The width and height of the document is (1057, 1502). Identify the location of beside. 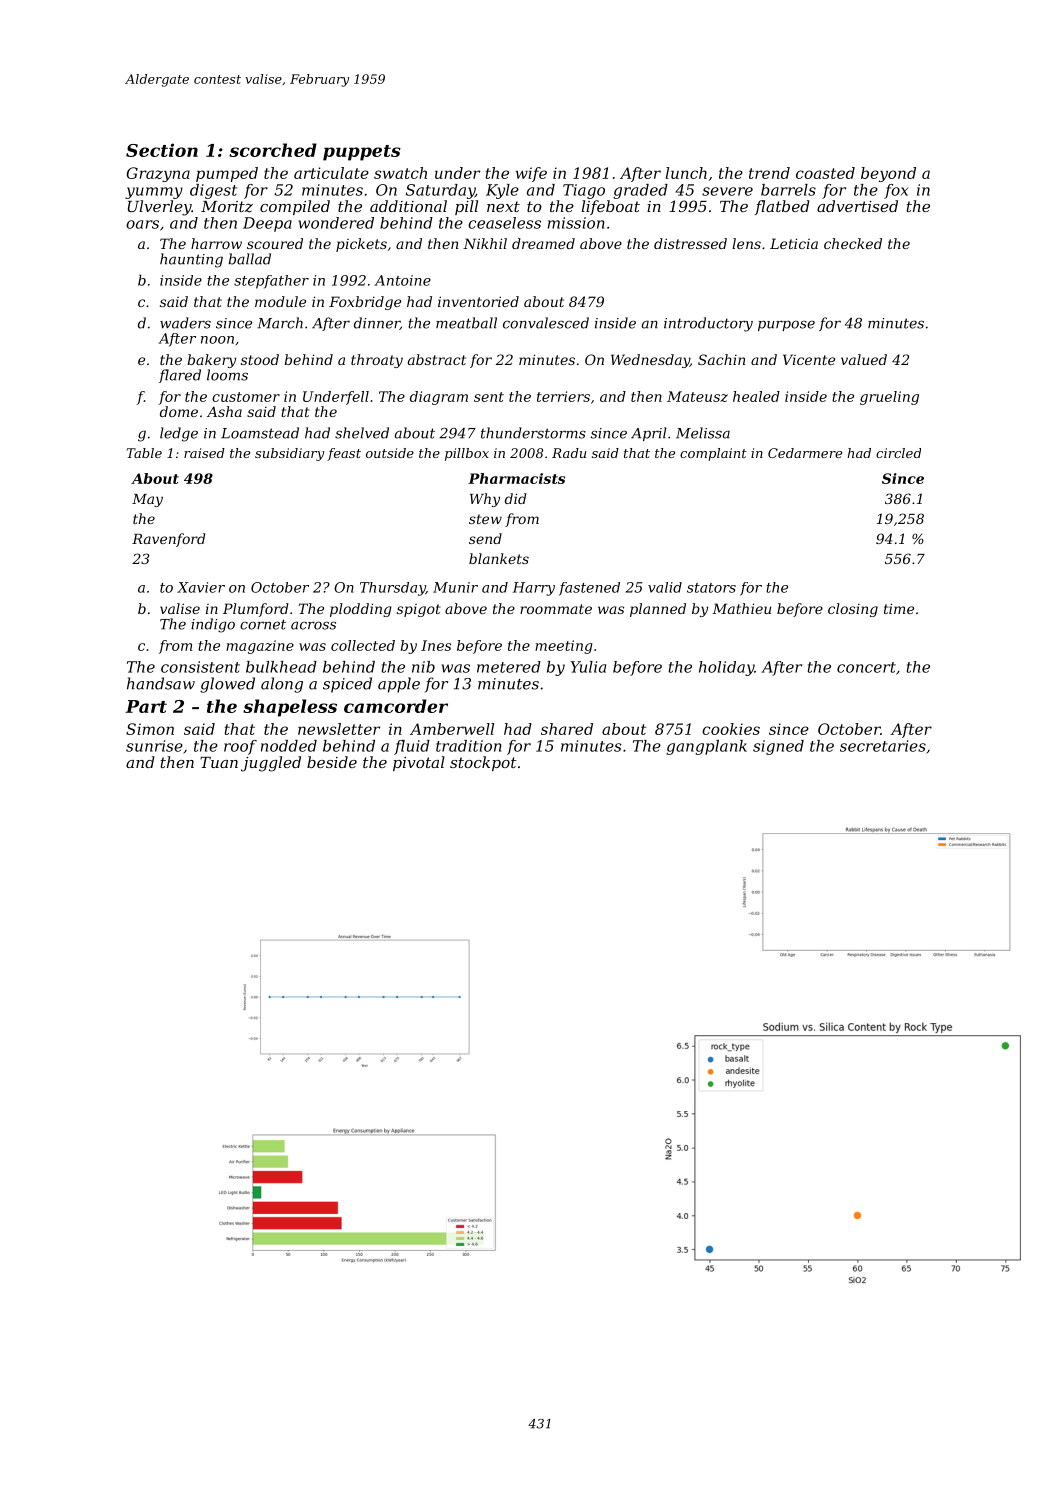
(332, 762).
